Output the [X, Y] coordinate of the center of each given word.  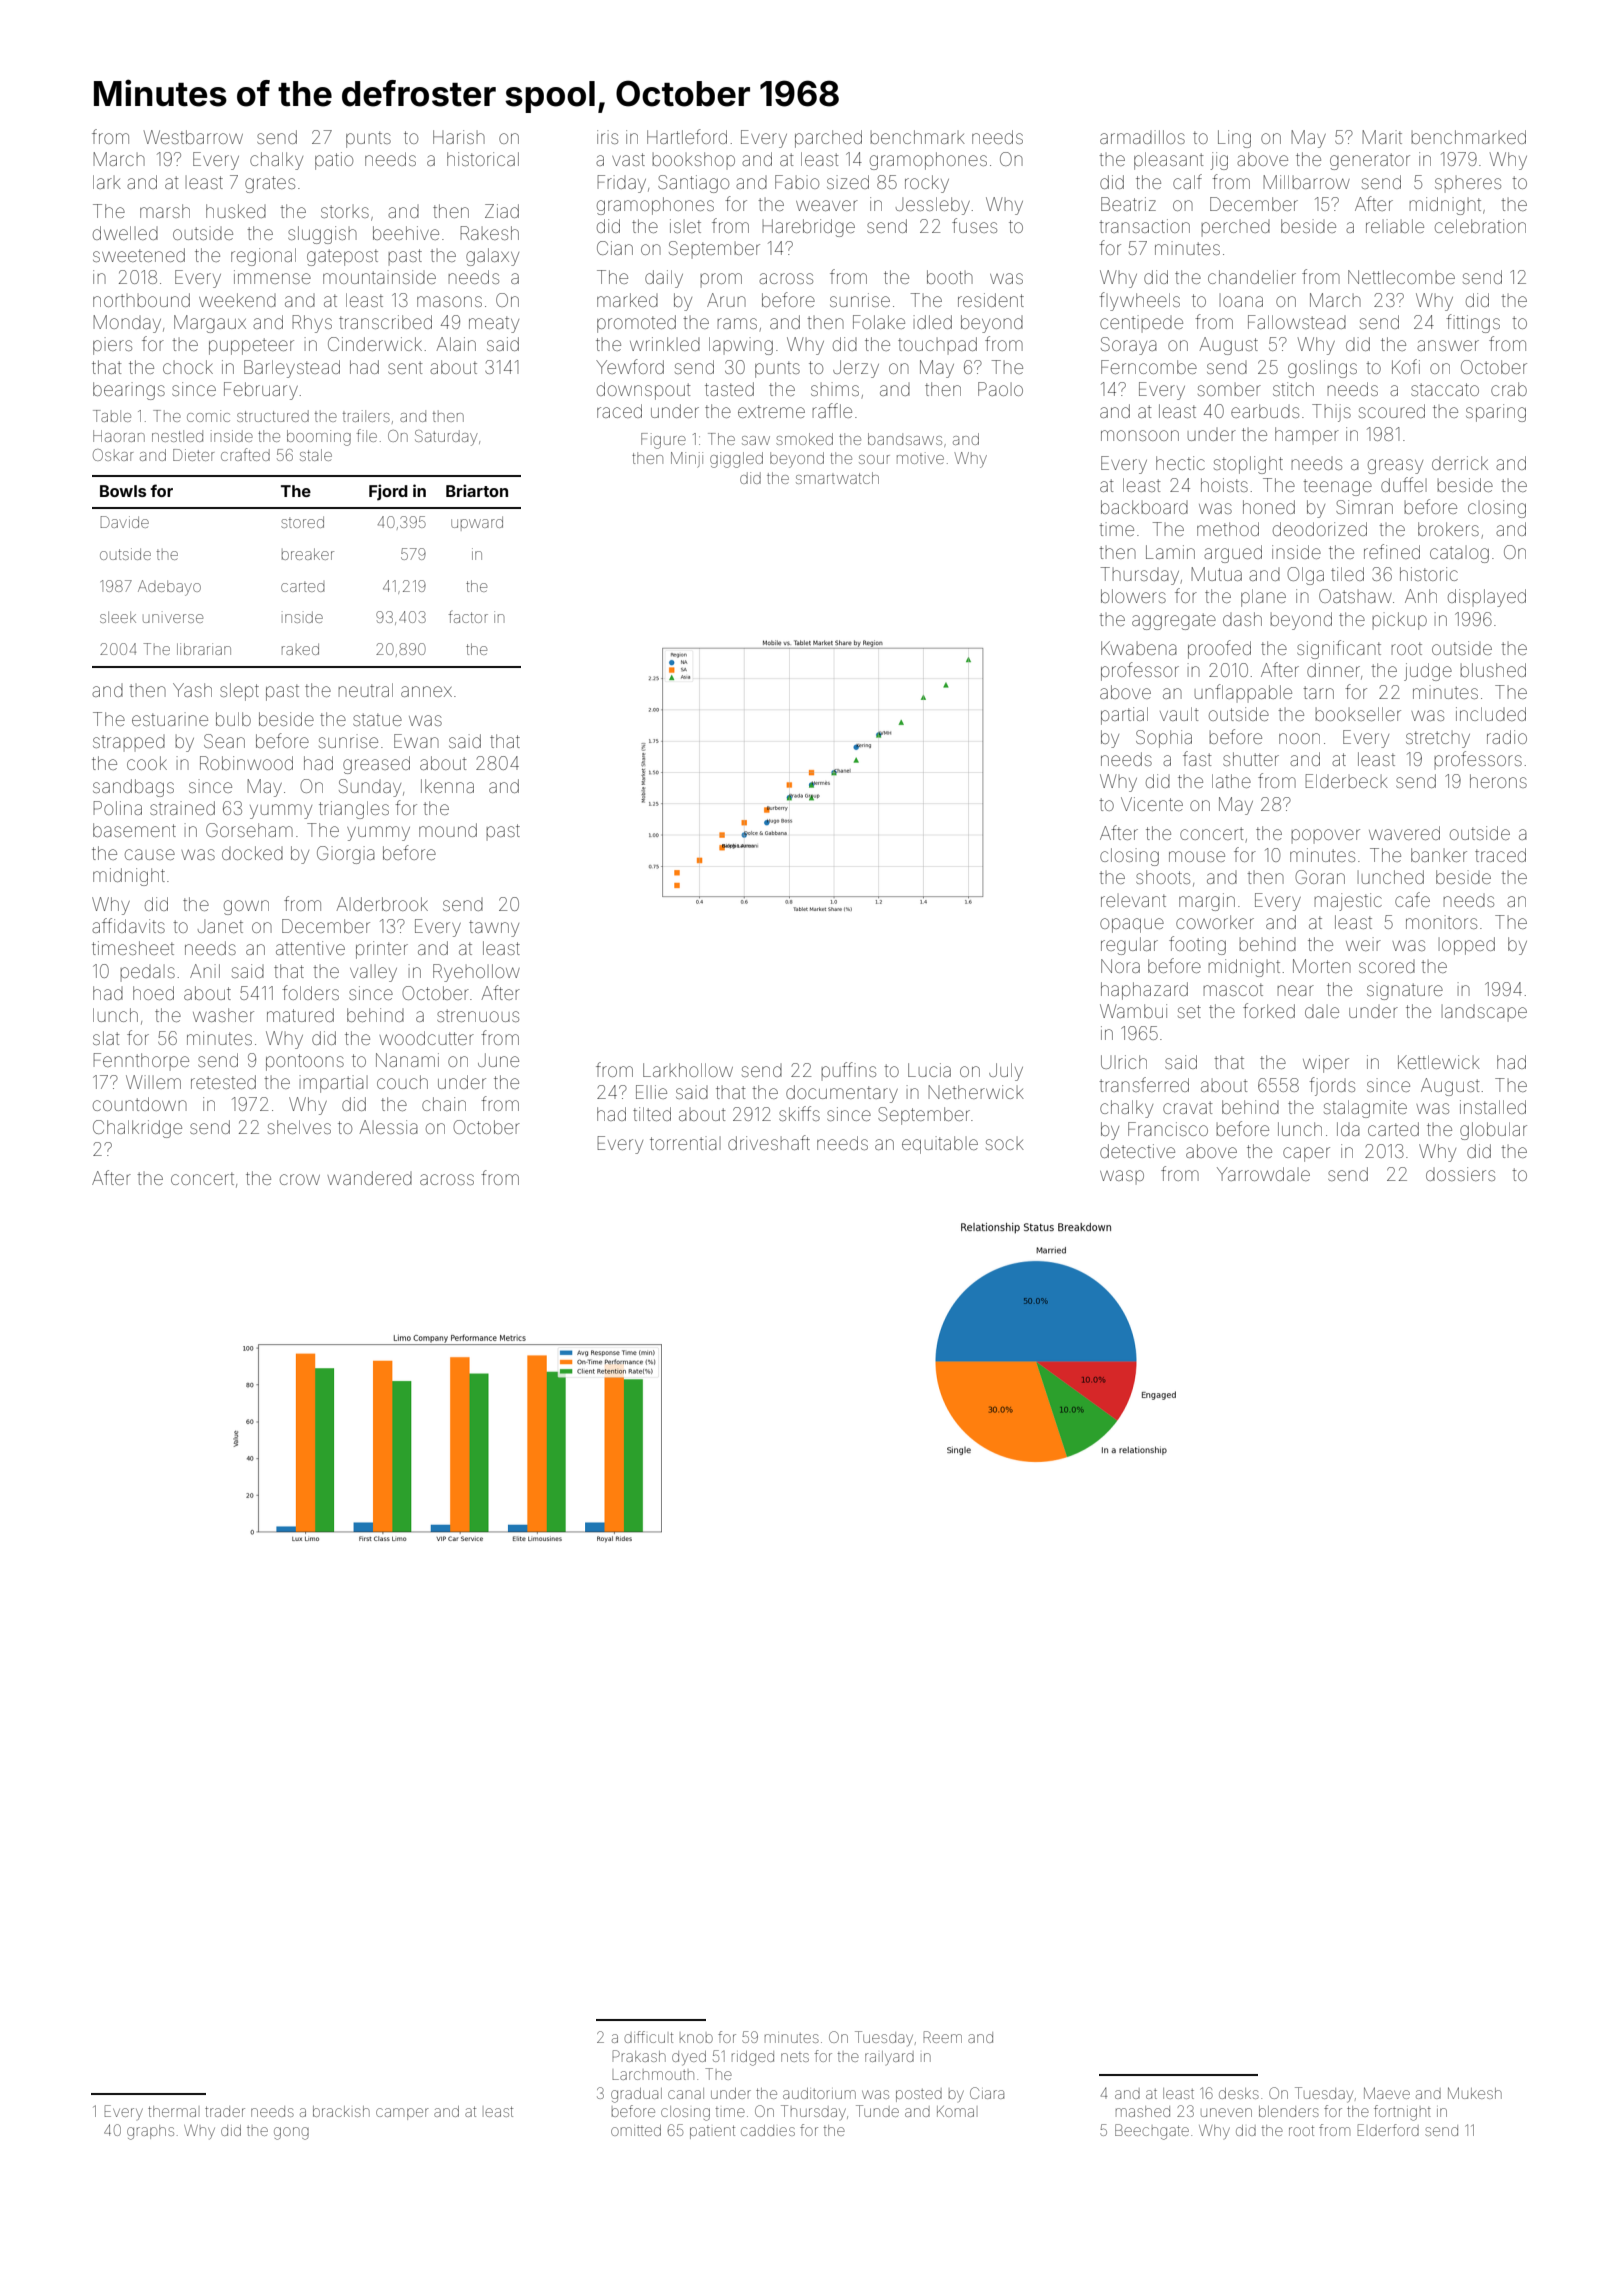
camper [402, 2114]
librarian [204, 649]
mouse [1197, 856]
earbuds [1265, 411]
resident [991, 300]
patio [334, 161]
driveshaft [769, 1142]
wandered [369, 1178]
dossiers [1460, 1174]
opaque [1132, 925]
